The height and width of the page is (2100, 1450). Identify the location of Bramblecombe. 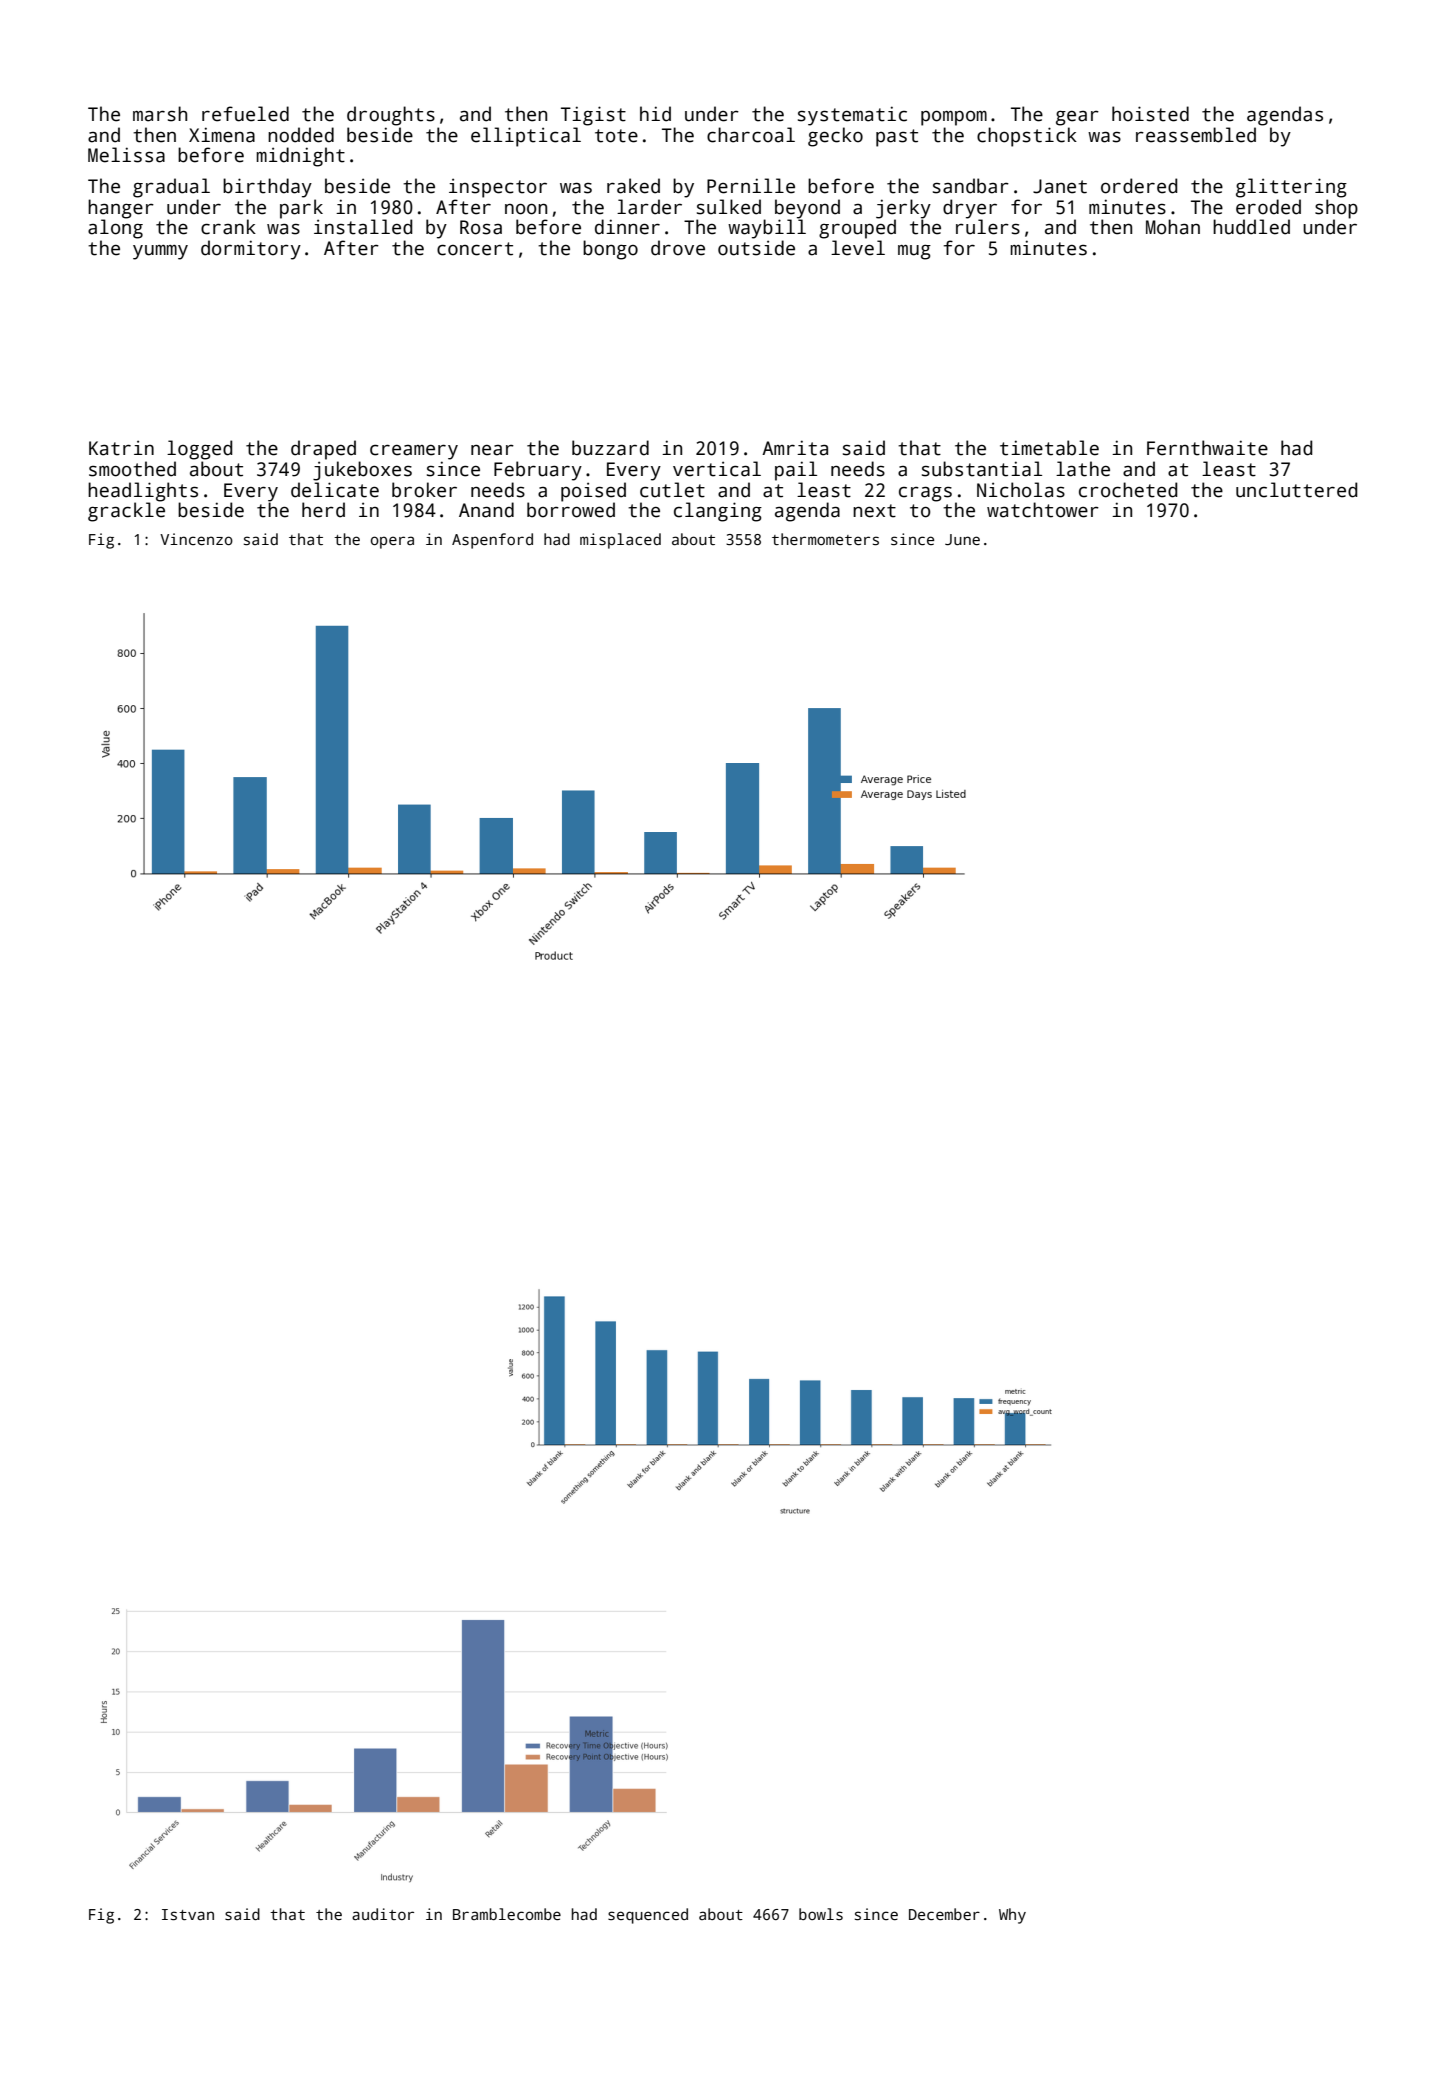
(507, 1914).
